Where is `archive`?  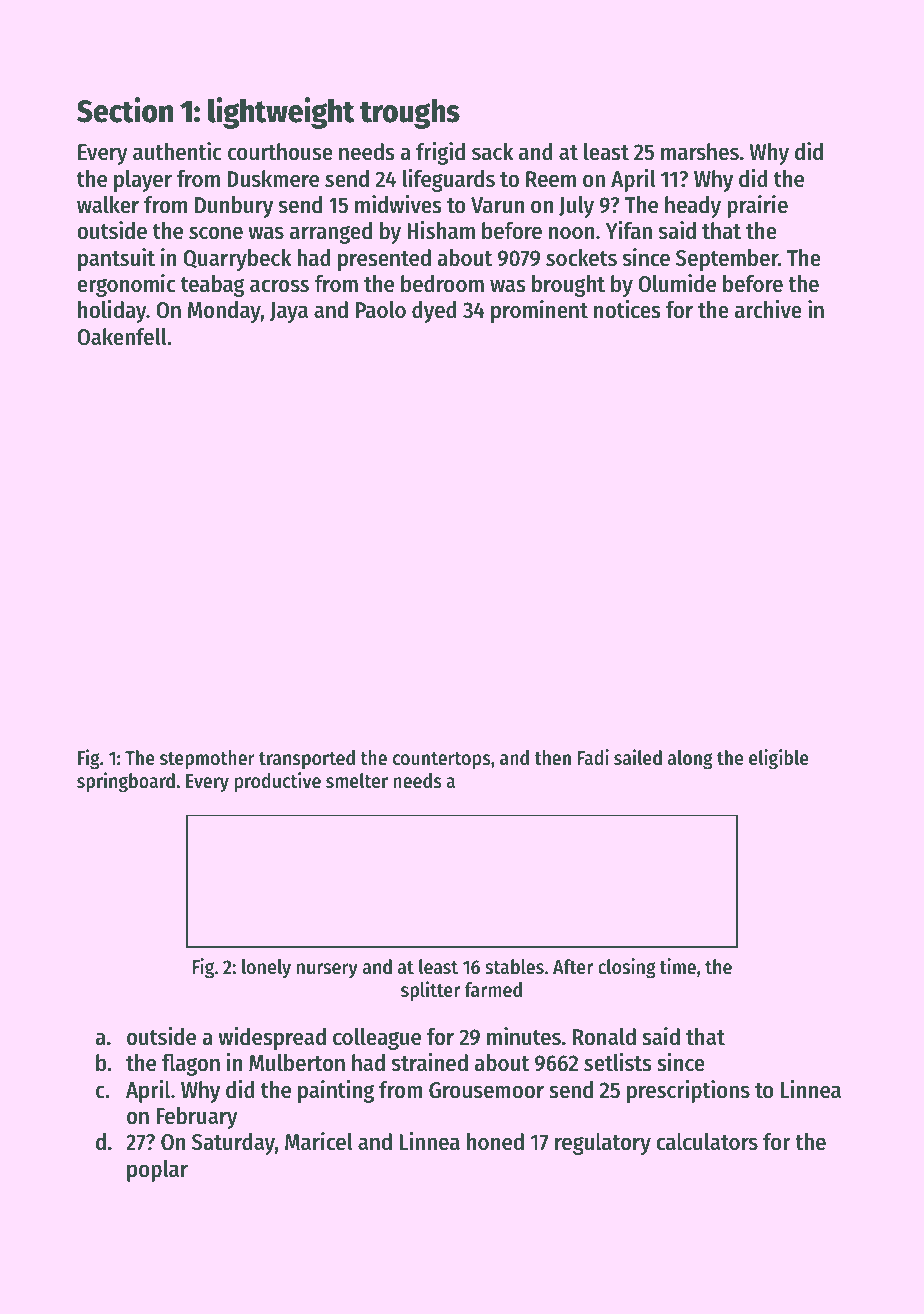
archive is located at coordinates (768, 309).
